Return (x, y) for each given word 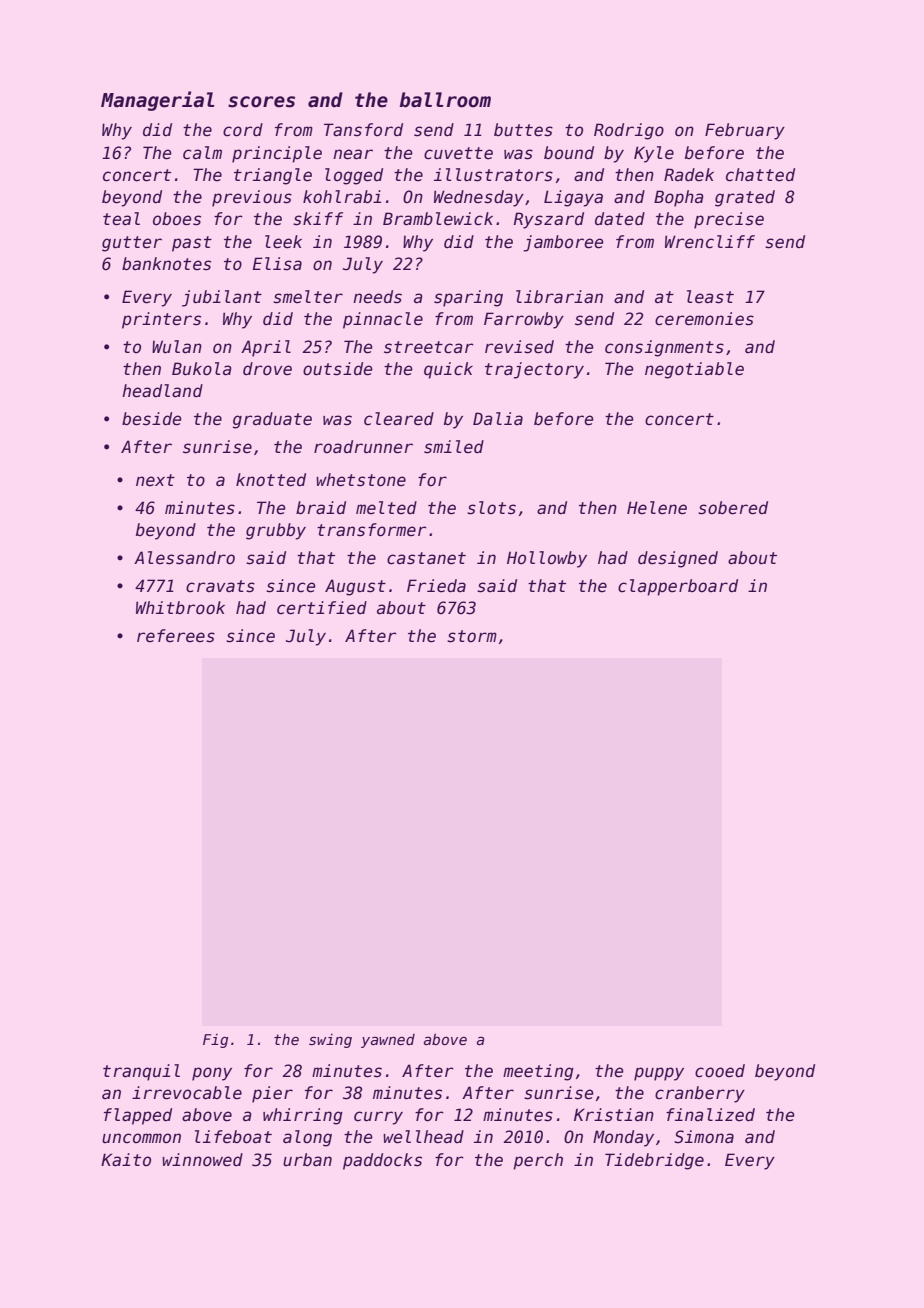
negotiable (694, 370)
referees (176, 636)
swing (330, 1041)
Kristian (614, 1115)
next (155, 480)
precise (729, 220)
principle (277, 154)
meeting (538, 1072)
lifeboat (233, 1137)
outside (338, 369)
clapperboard (678, 587)
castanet (426, 558)
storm (472, 636)
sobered (733, 508)
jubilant (222, 298)
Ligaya (573, 198)
